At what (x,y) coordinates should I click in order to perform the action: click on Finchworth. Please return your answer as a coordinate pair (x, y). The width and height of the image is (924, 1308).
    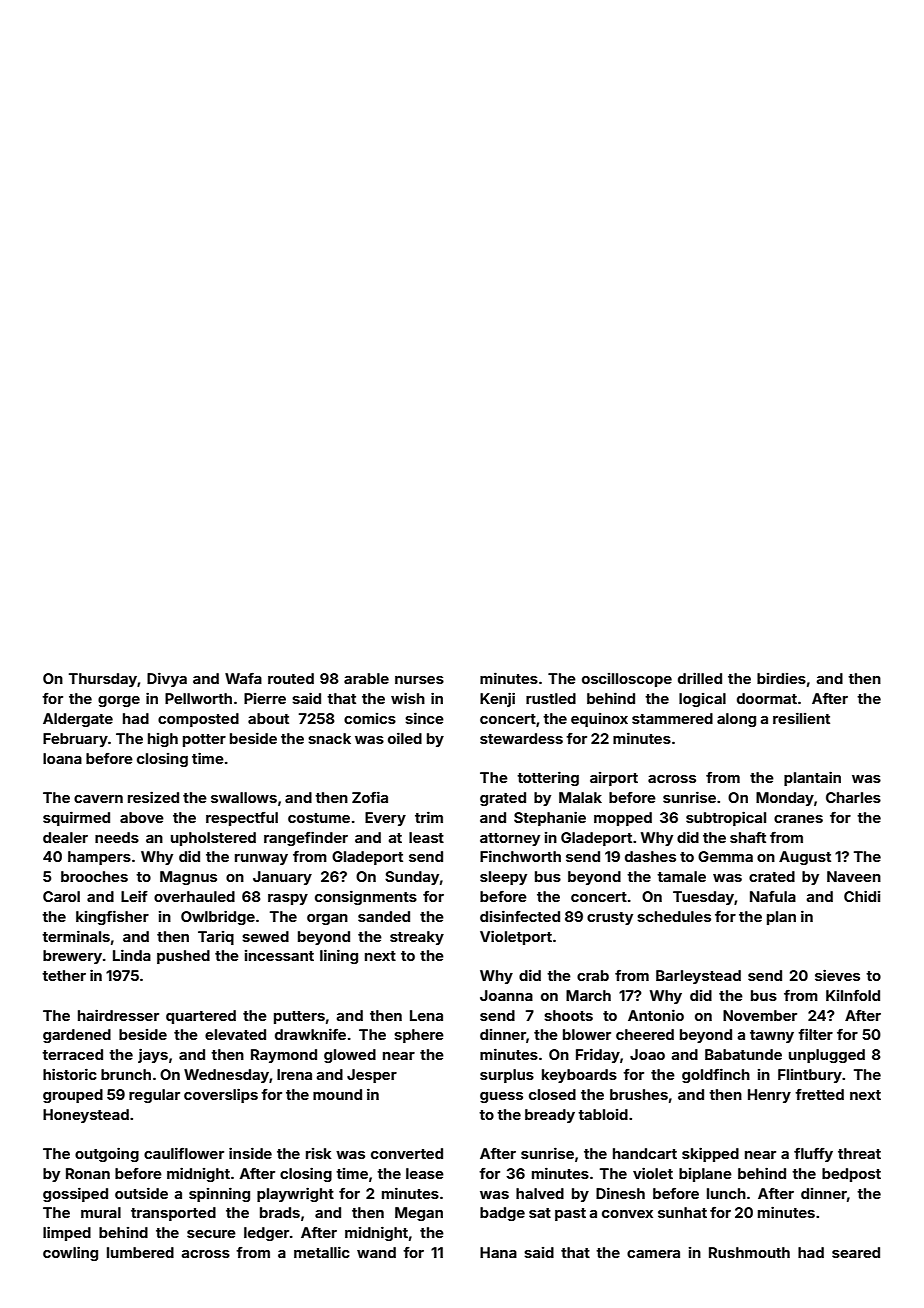
    Looking at the image, I should click on (520, 856).
